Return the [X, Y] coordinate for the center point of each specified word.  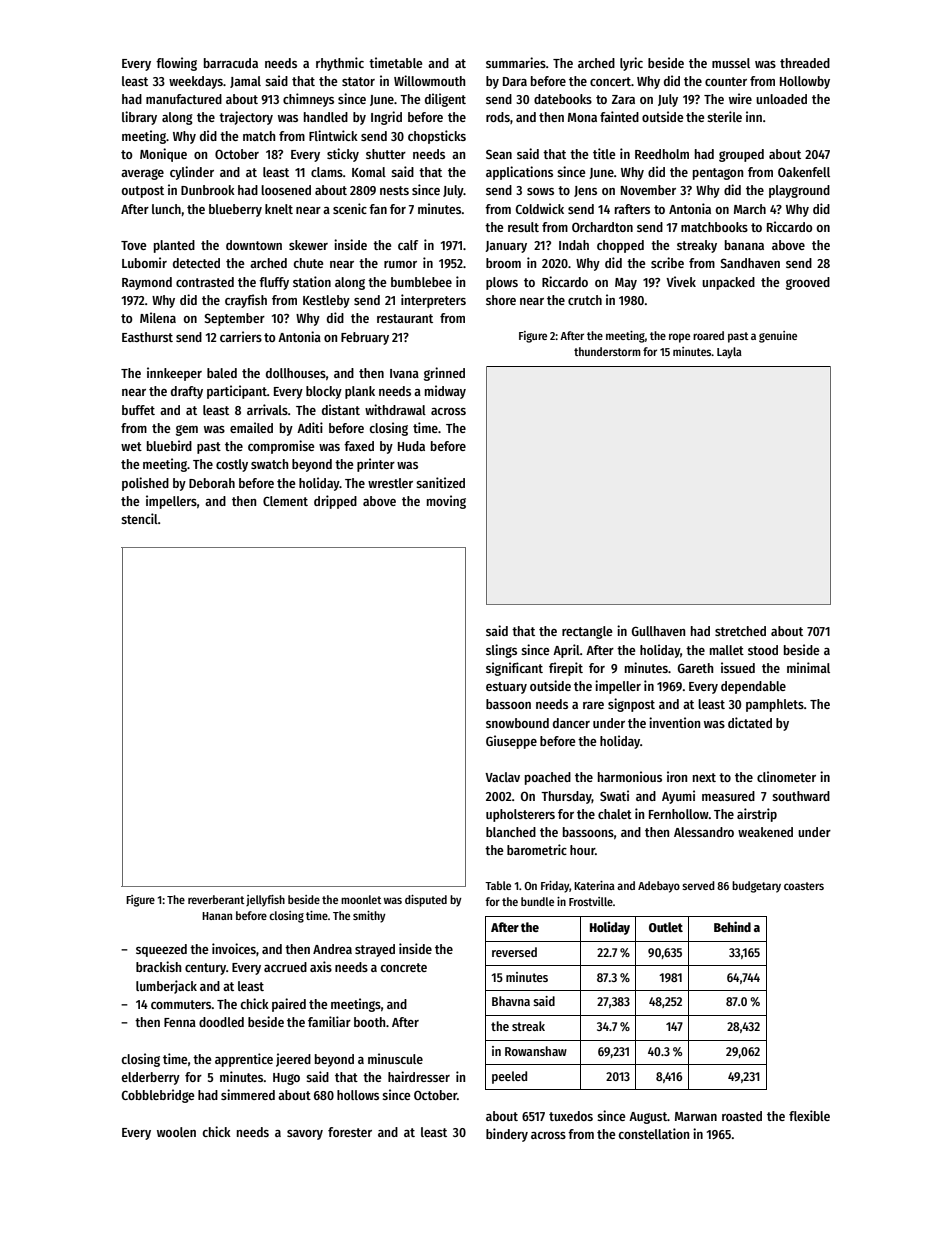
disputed [426, 901]
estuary [506, 688]
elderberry [150, 1078]
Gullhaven [658, 631]
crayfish [246, 301]
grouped [741, 155]
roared [708, 335]
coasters [804, 886]
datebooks [563, 99]
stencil [139, 518]
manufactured [184, 99]
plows [502, 283]
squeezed [161, 950]
